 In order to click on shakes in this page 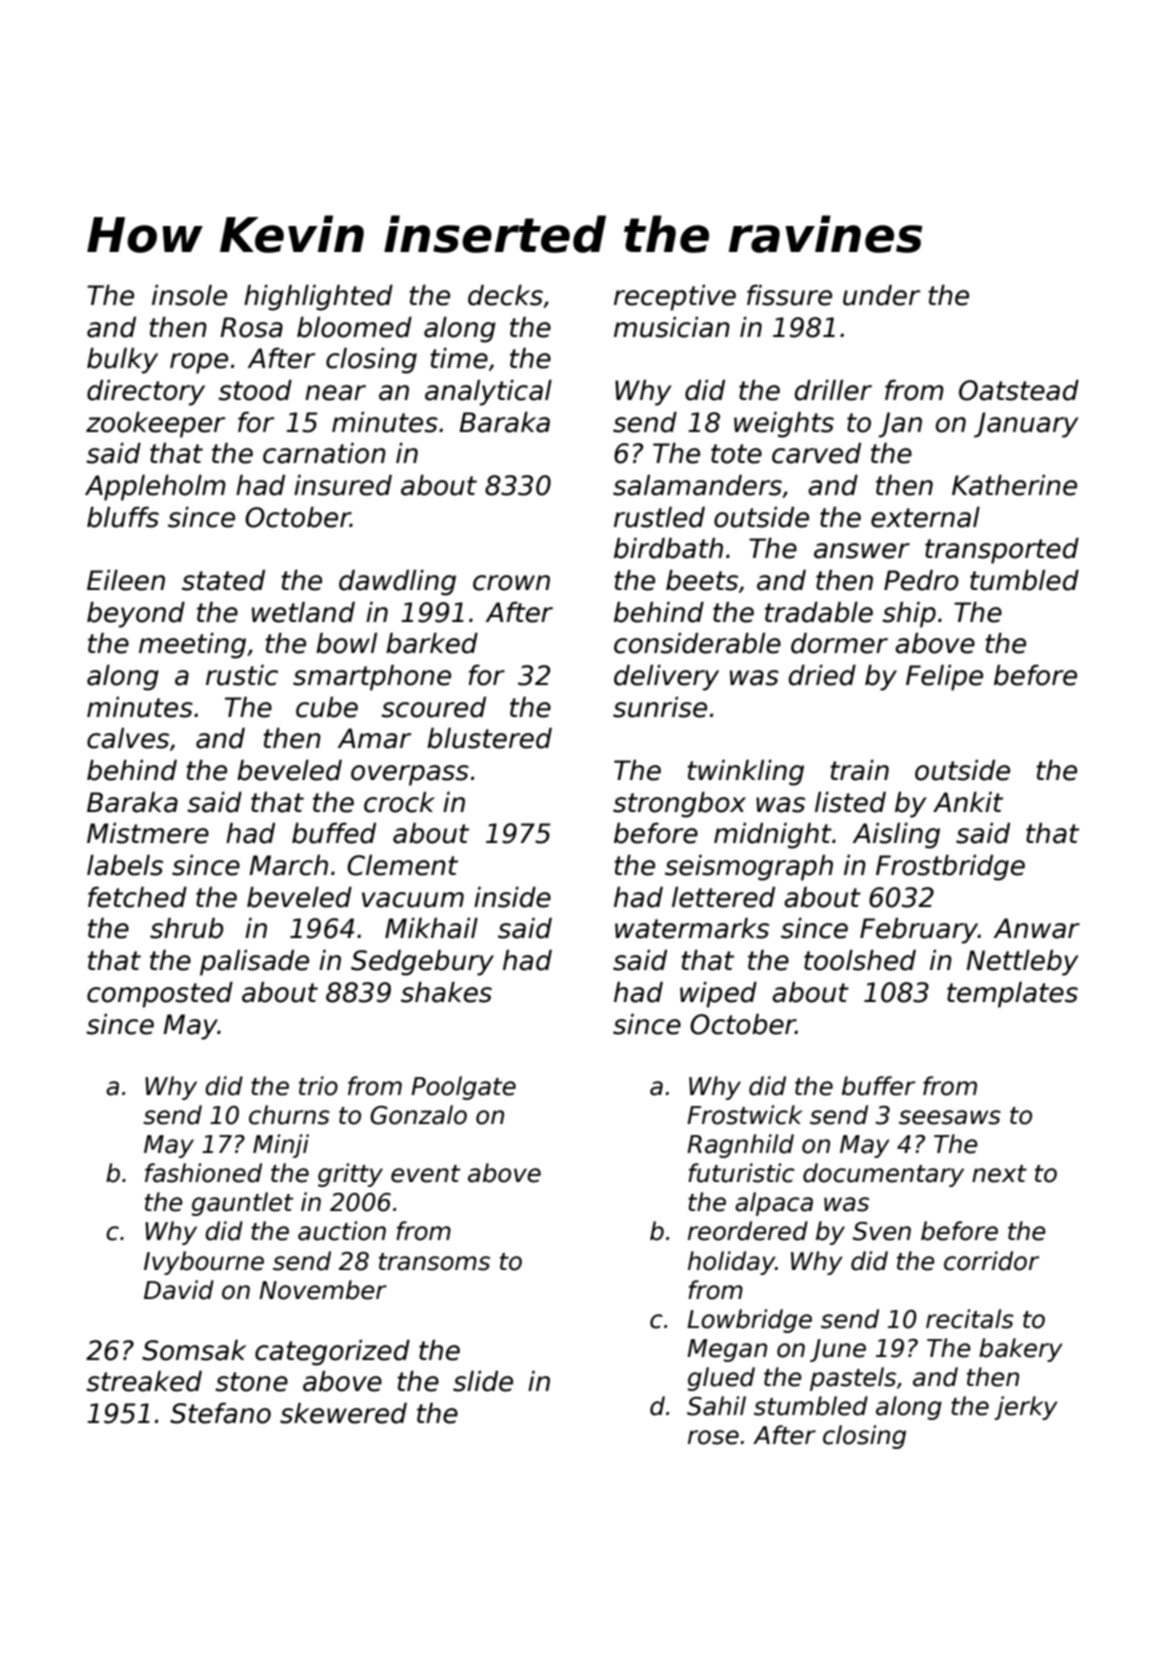, I will do `click(446, 992)`.
